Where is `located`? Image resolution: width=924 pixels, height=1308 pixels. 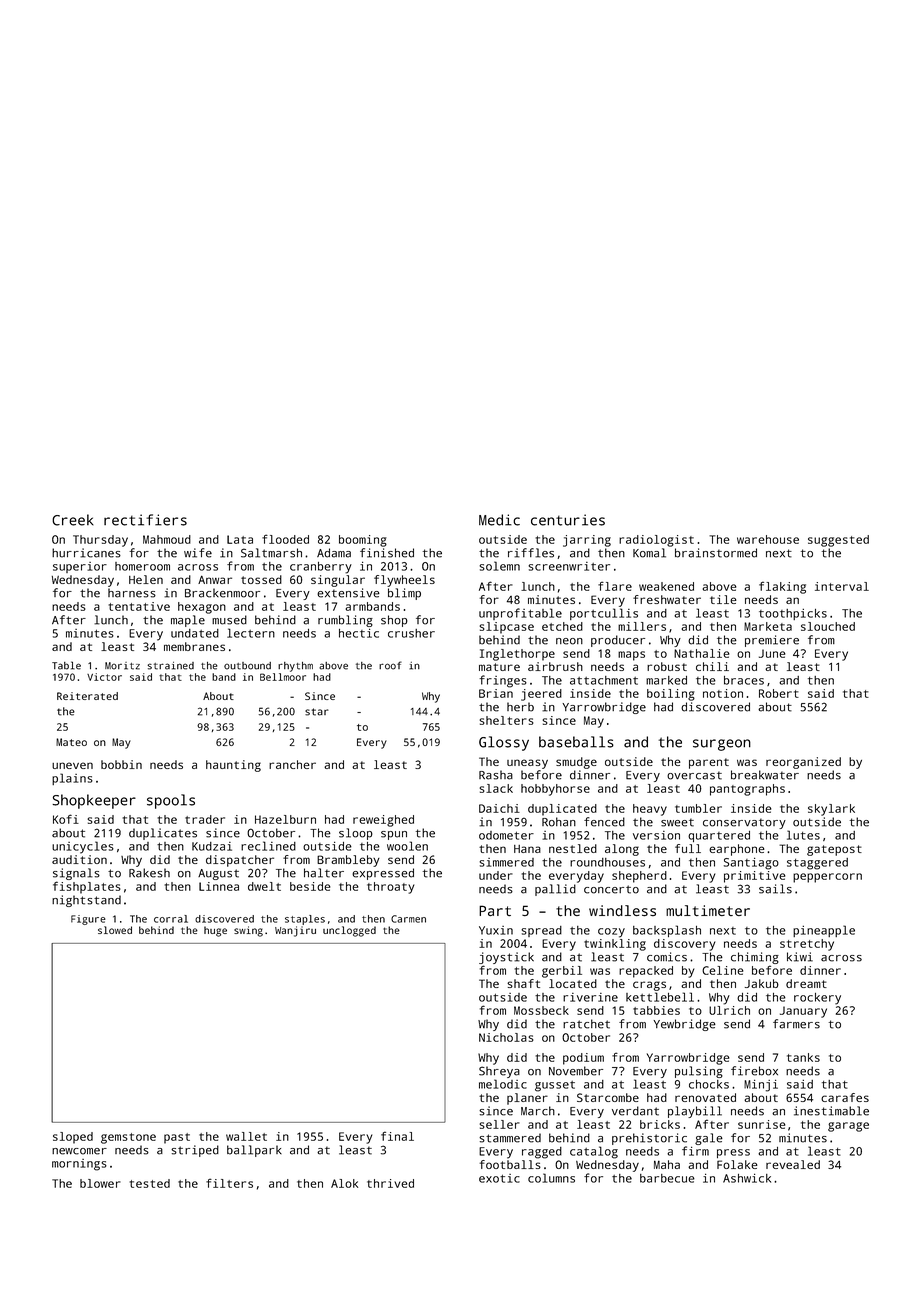 located is located at coordinates (573, 983).
